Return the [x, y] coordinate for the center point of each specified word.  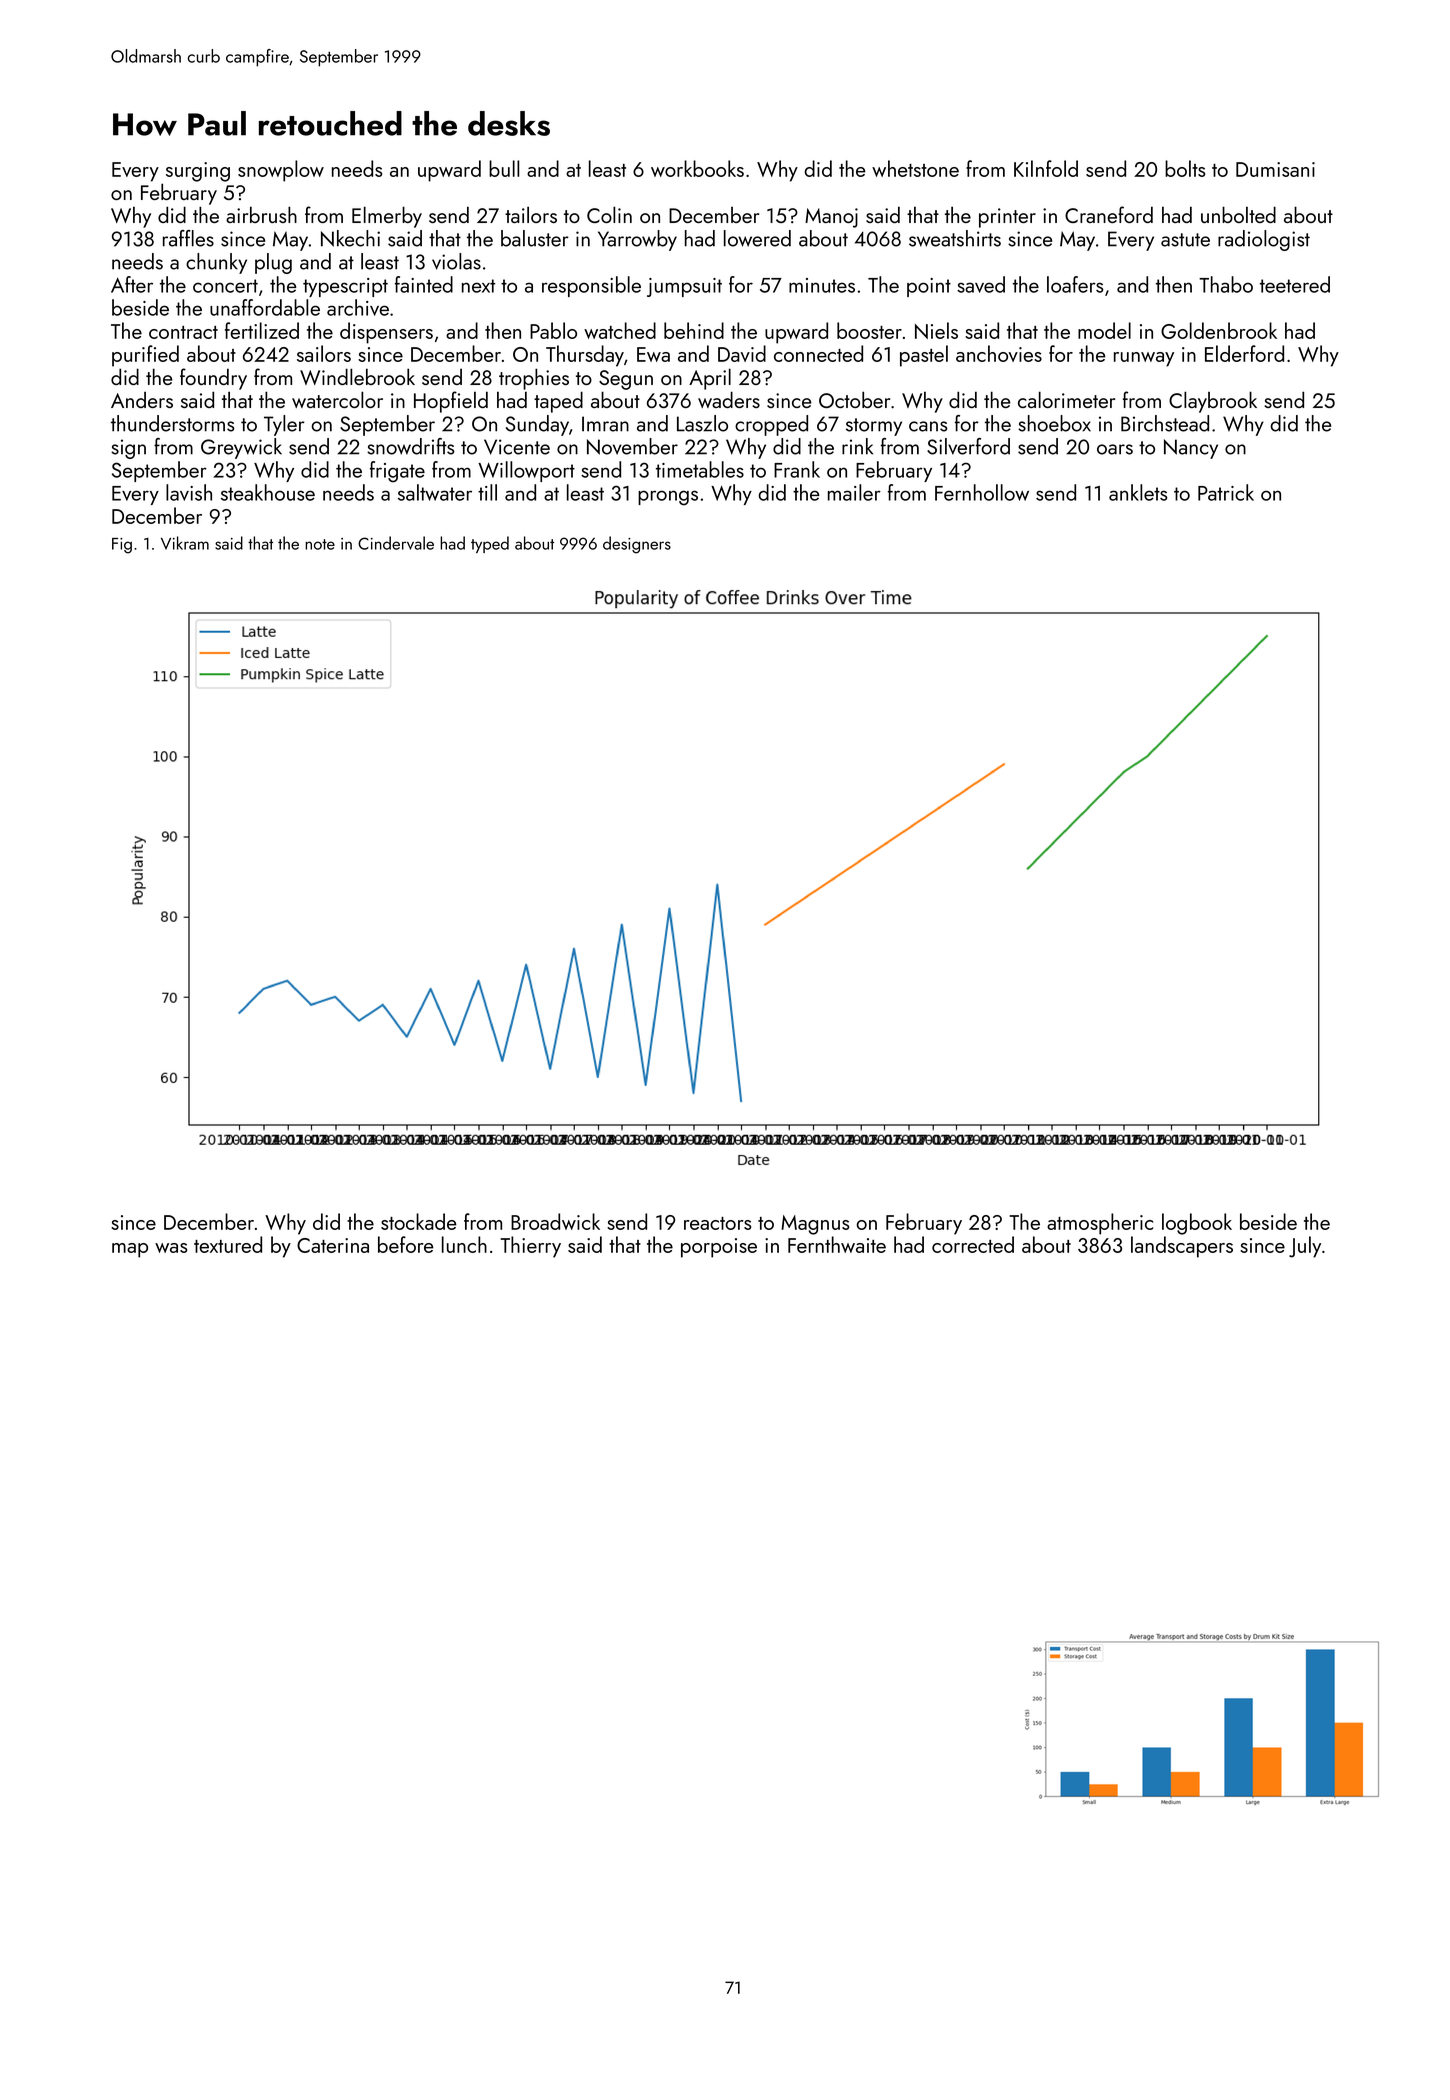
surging [198, 172]
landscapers [1182, 1247]
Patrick [1226, 492]
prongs [668, 498]
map [130, 1250]
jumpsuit [684, 287]
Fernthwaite [837, 1244]
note [320, 544]
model [1104, 330]
